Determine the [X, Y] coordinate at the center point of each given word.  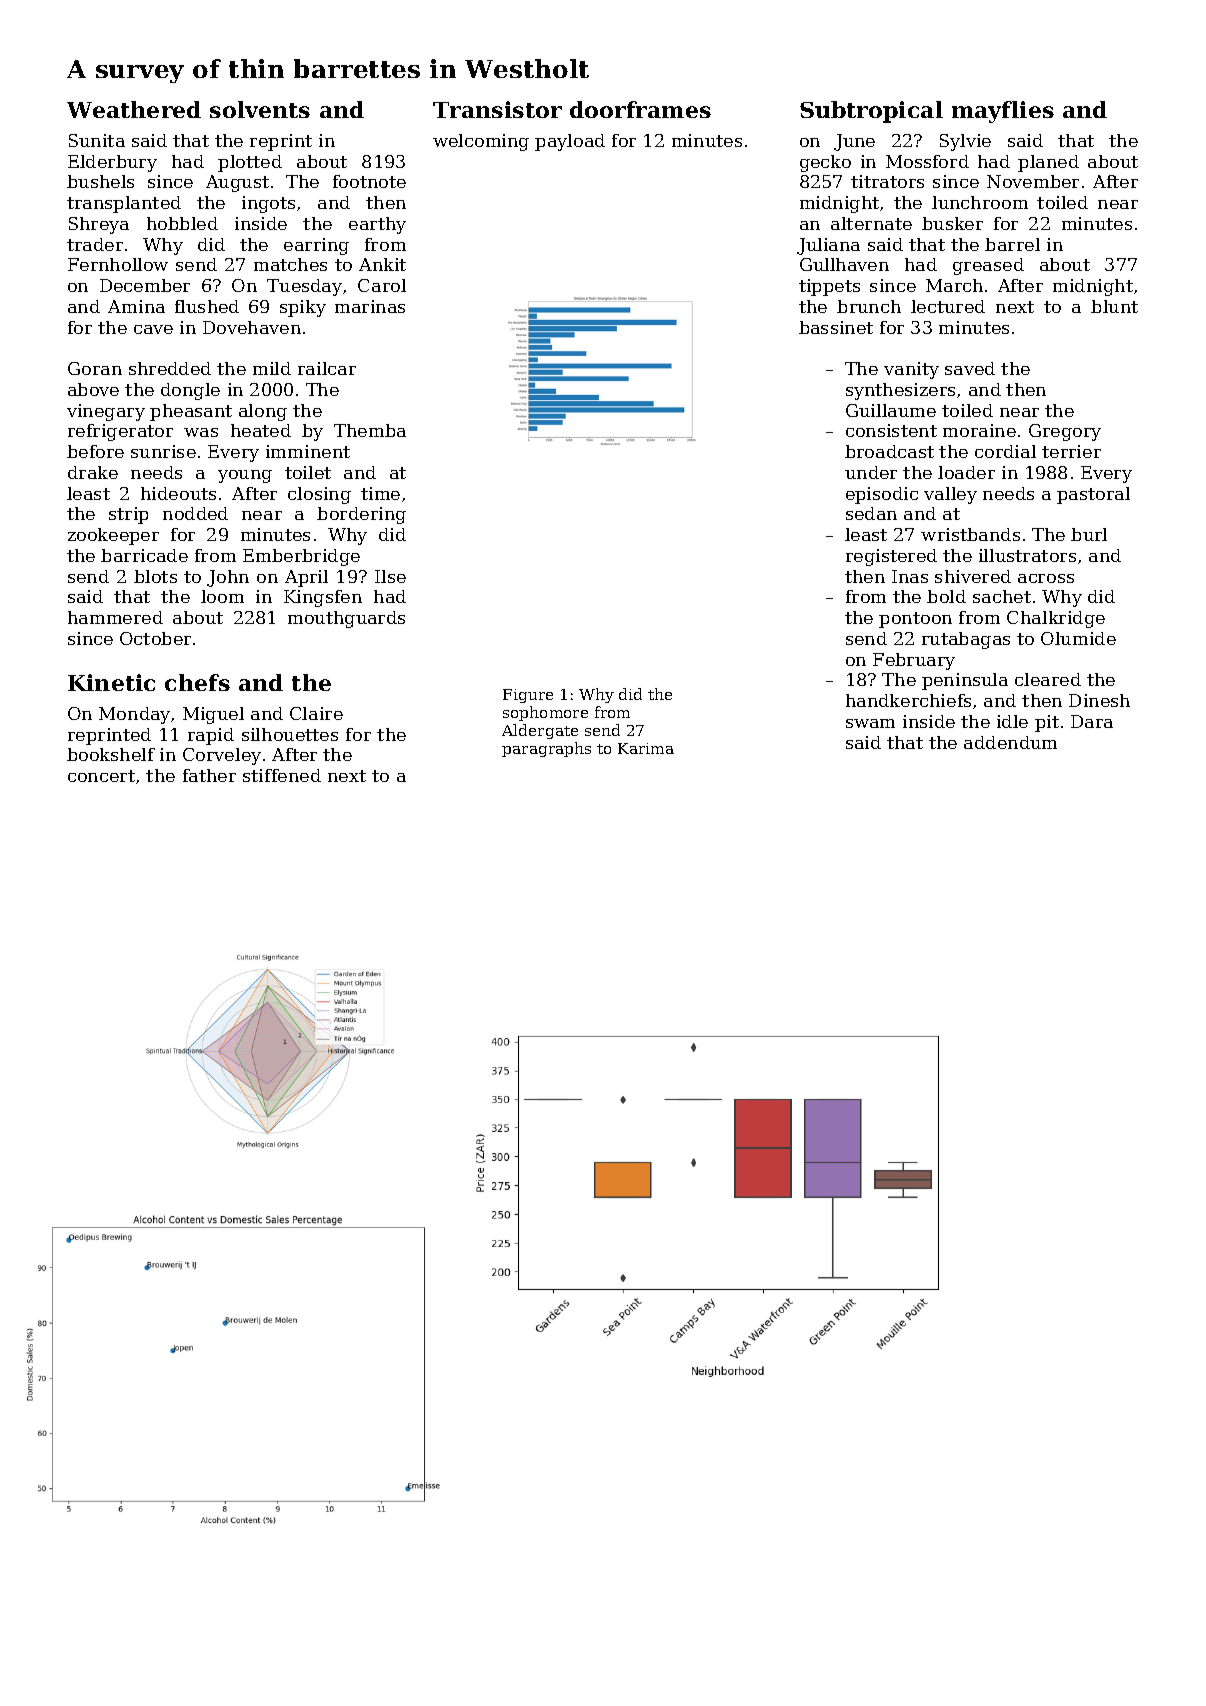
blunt [1114, 306]
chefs [197, 682]
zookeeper [113, 536]
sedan [871, 513]
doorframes [640, 109]
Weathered [134, 109]
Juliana [828, 246]
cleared [1048, 679]
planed [1048, 163]
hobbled [182, 223]
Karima [646, 748]
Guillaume [891, 410]
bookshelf [111, 754]
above [93, 389]
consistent [891, 430]
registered [891, 557]
